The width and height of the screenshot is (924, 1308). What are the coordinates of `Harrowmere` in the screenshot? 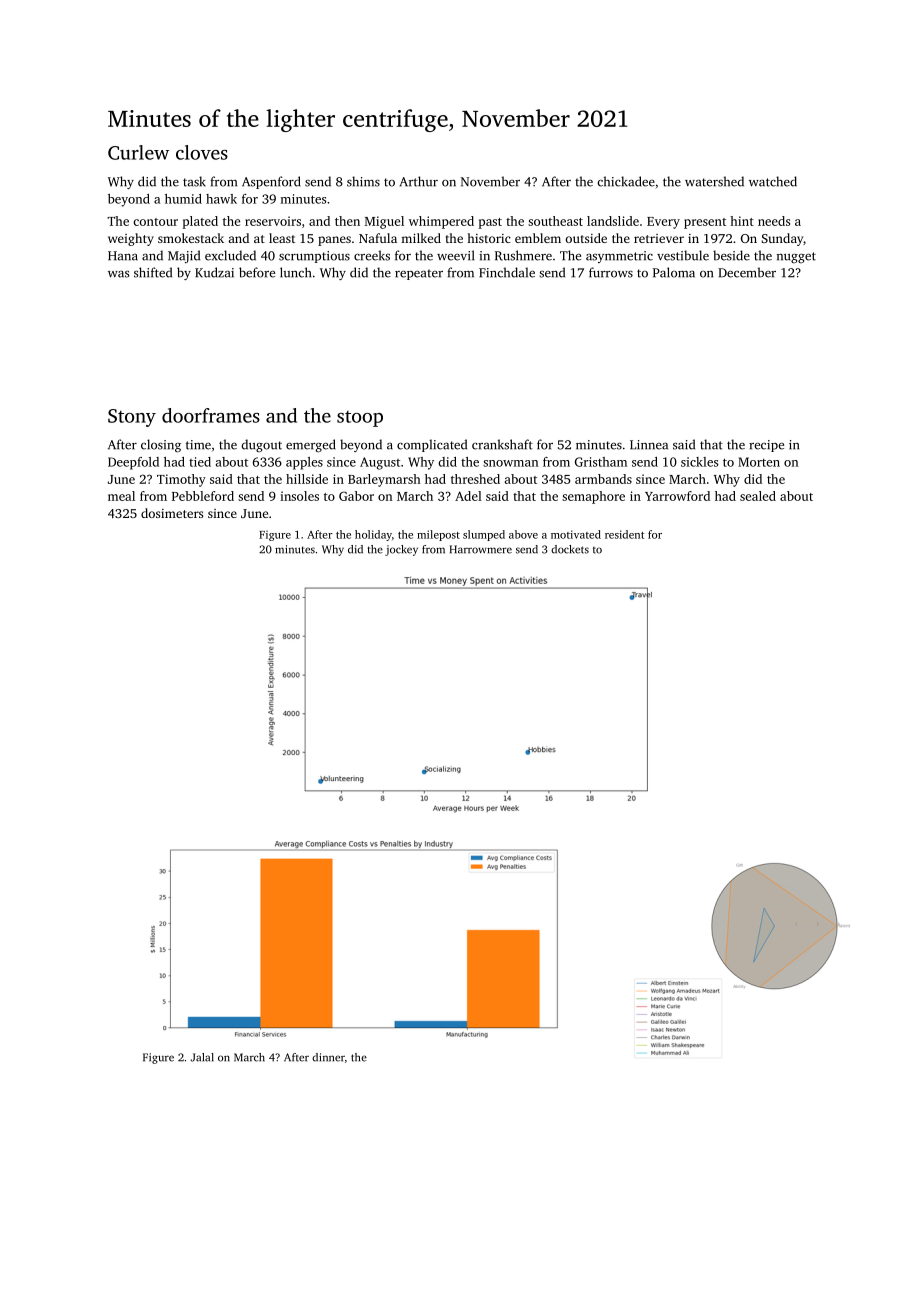 It's located at (481, 549).
